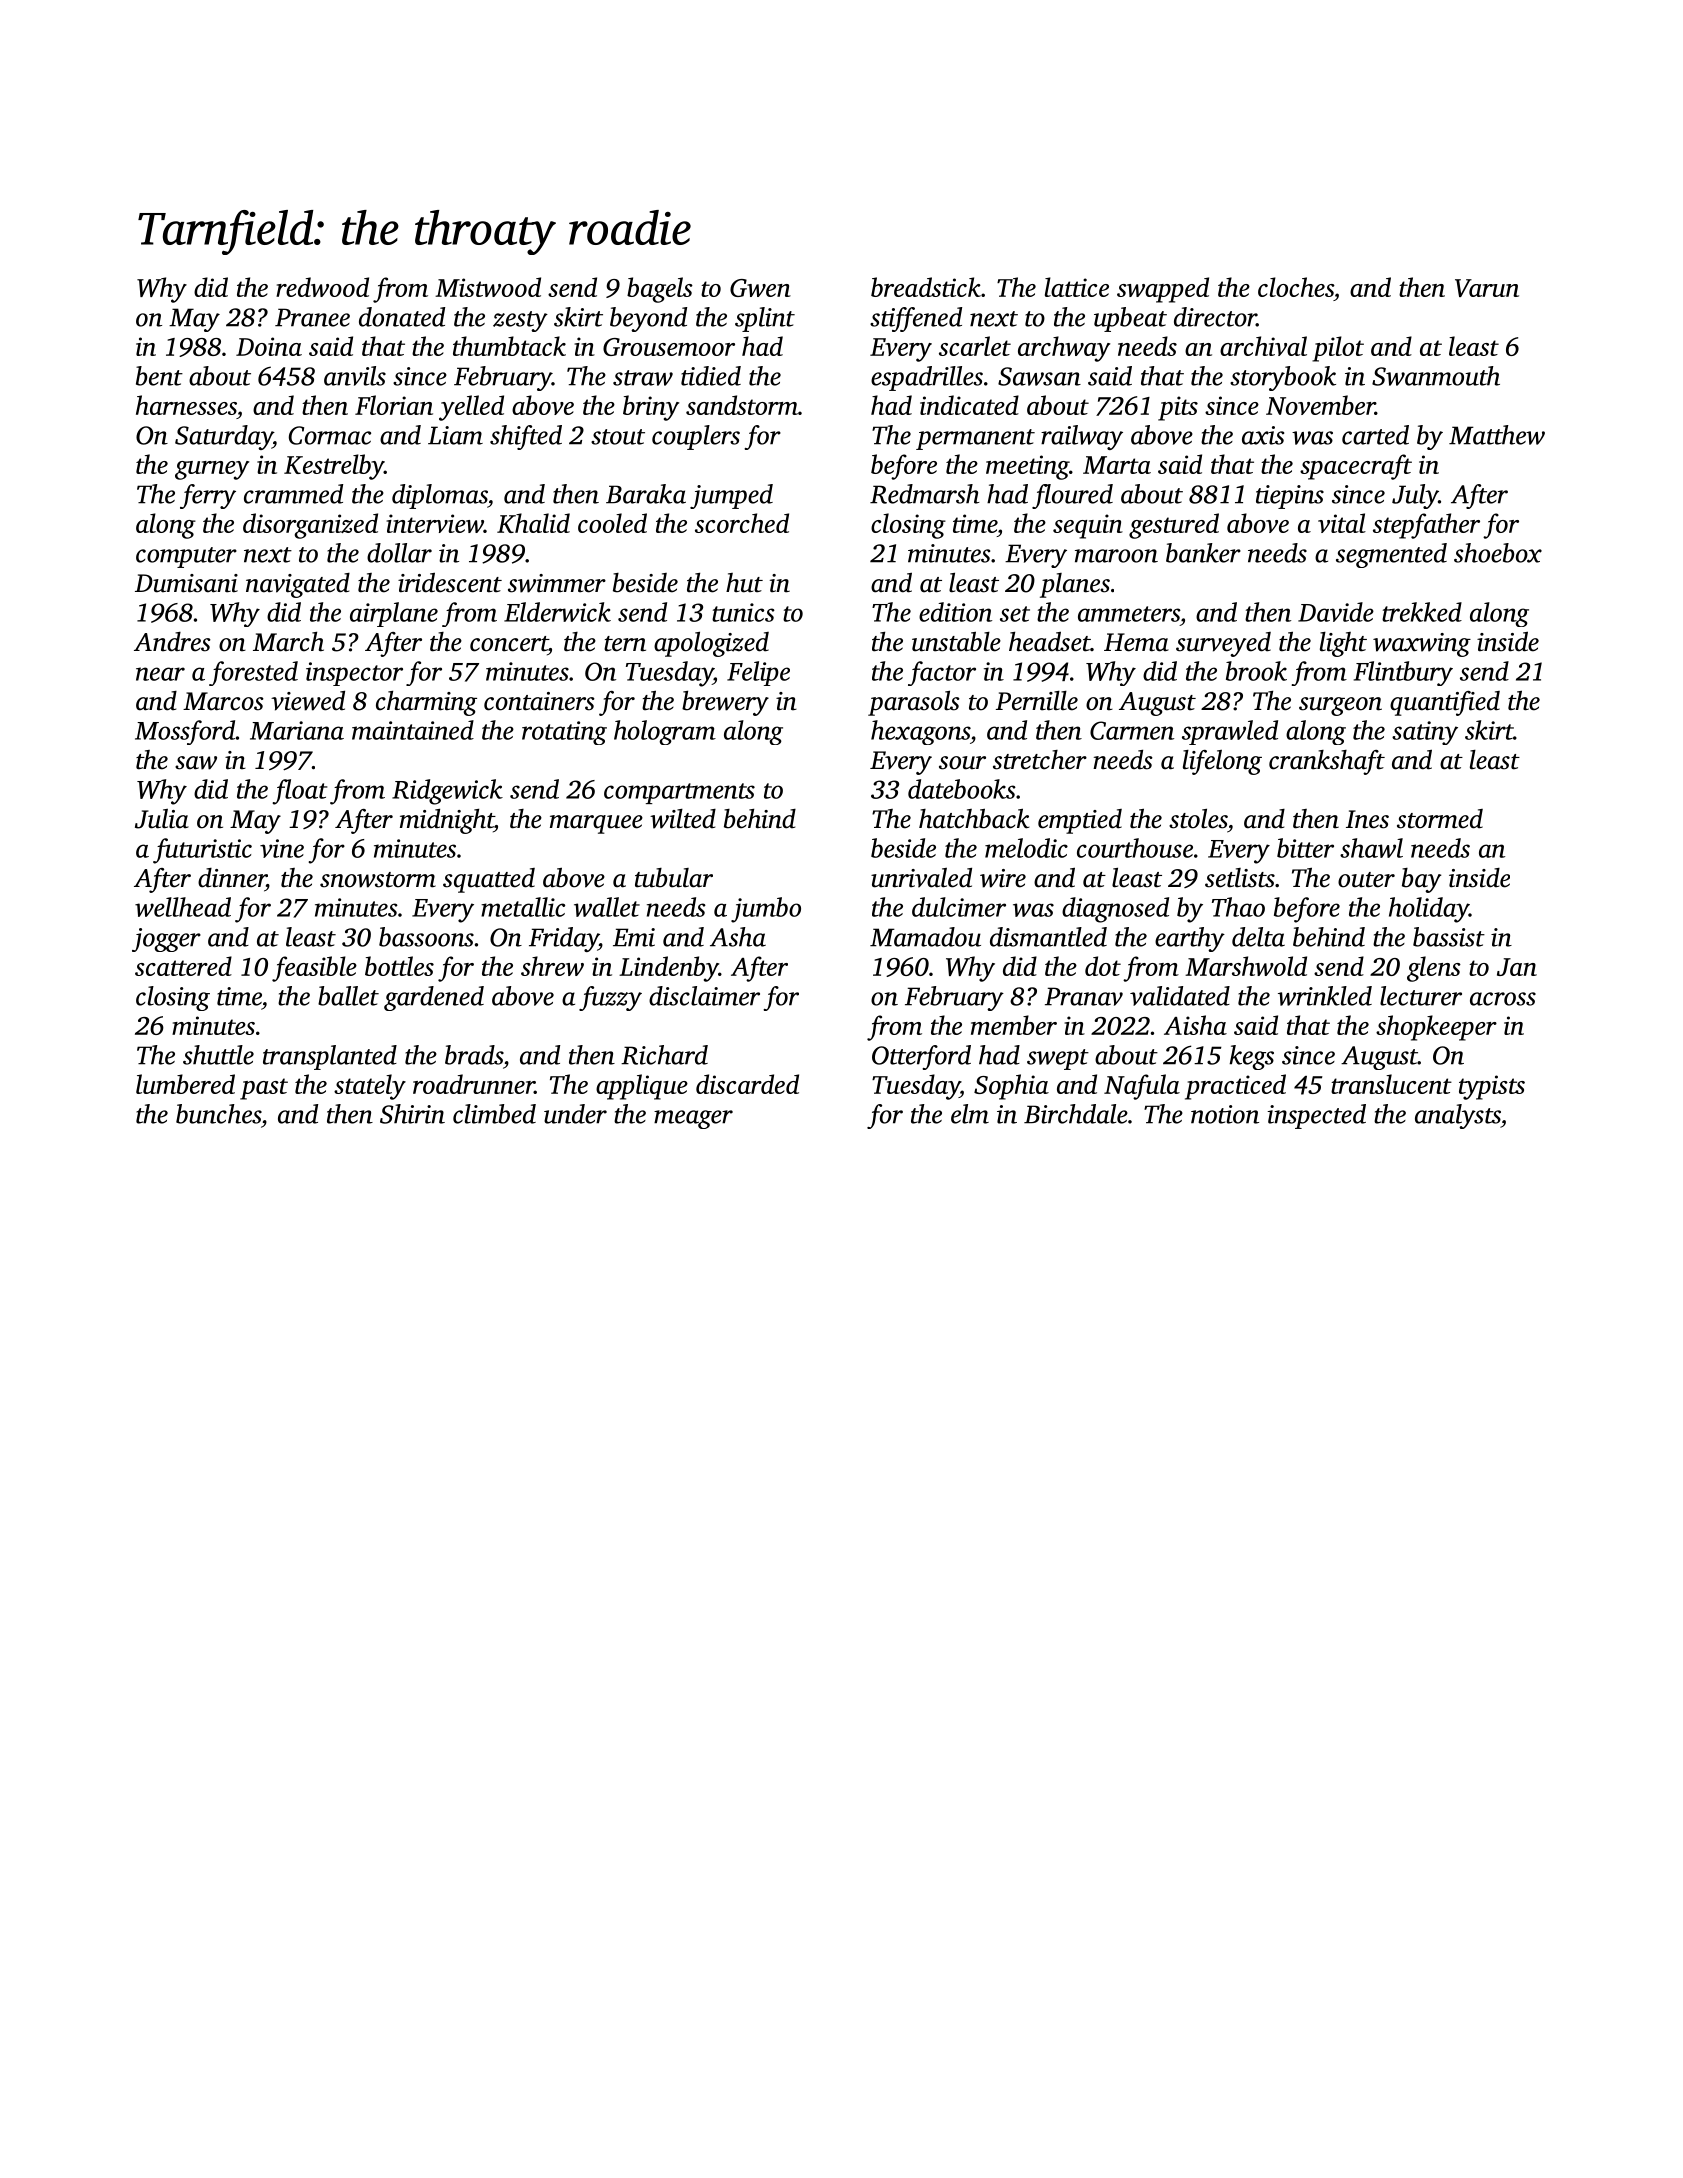 This image has width=1683, height=2178. Describe the element at coordinates (1037, 701) in the image. I see `Pernille` at that location.
